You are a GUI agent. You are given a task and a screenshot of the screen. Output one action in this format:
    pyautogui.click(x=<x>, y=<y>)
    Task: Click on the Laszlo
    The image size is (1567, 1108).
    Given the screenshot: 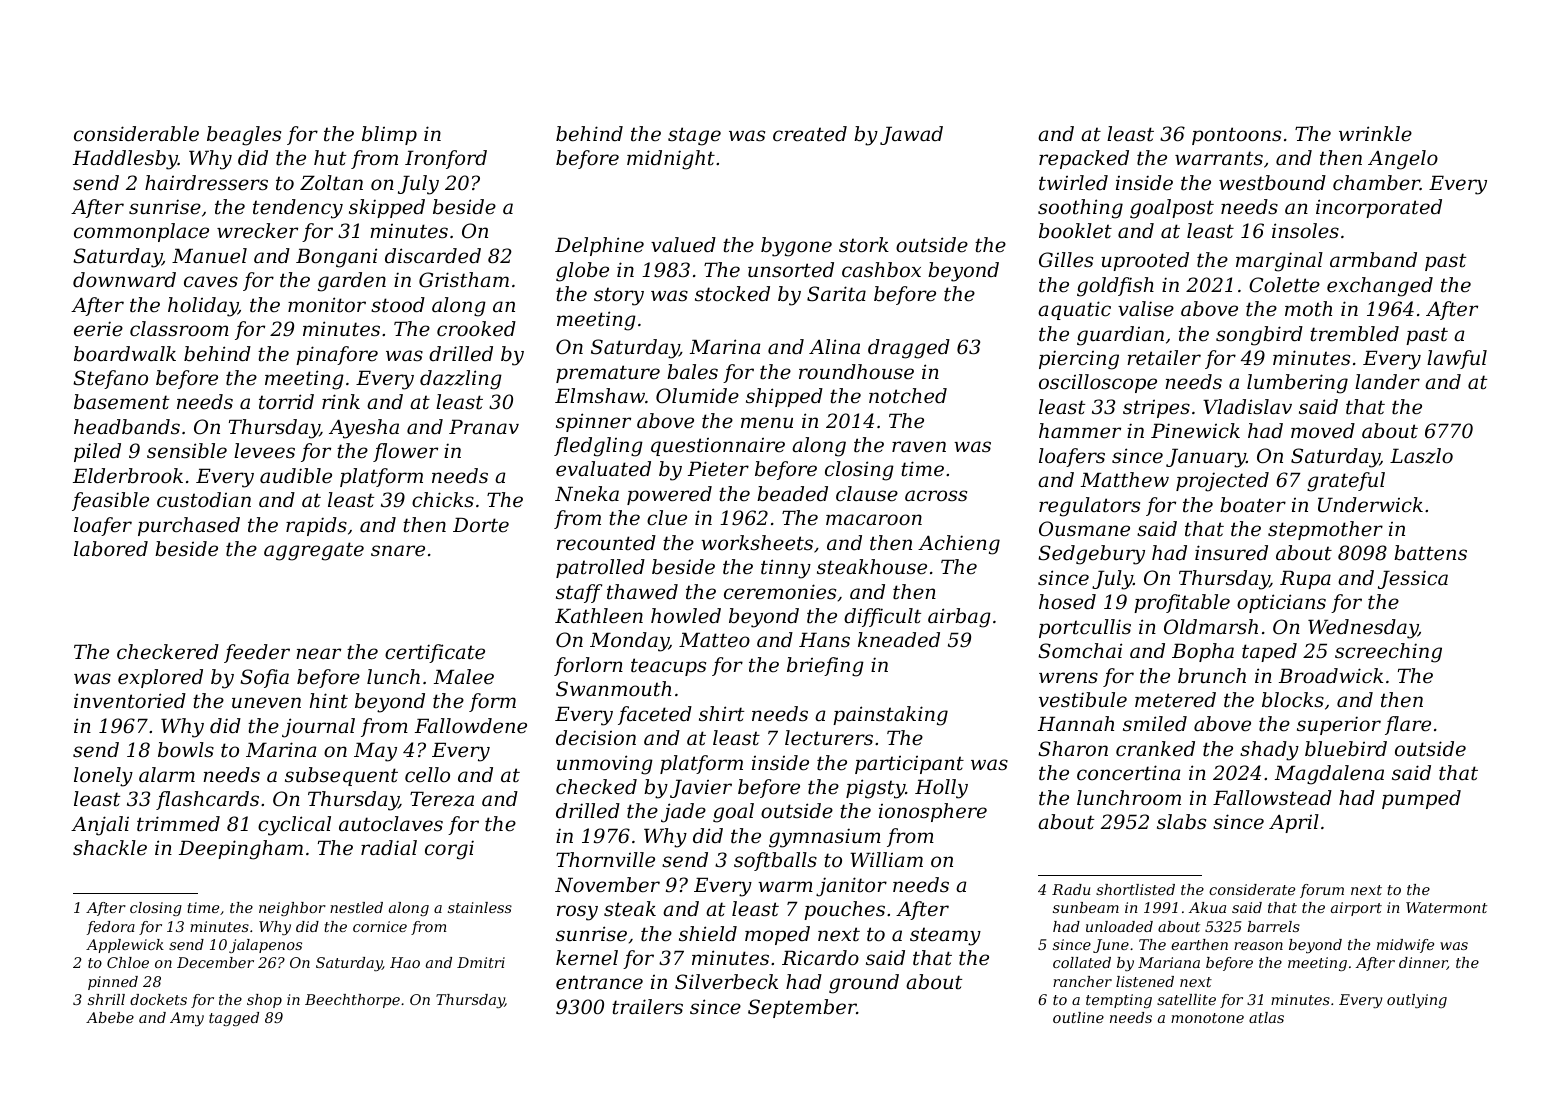 What is the action you would take?
    pyautogui.click(x=1421, y=456)
